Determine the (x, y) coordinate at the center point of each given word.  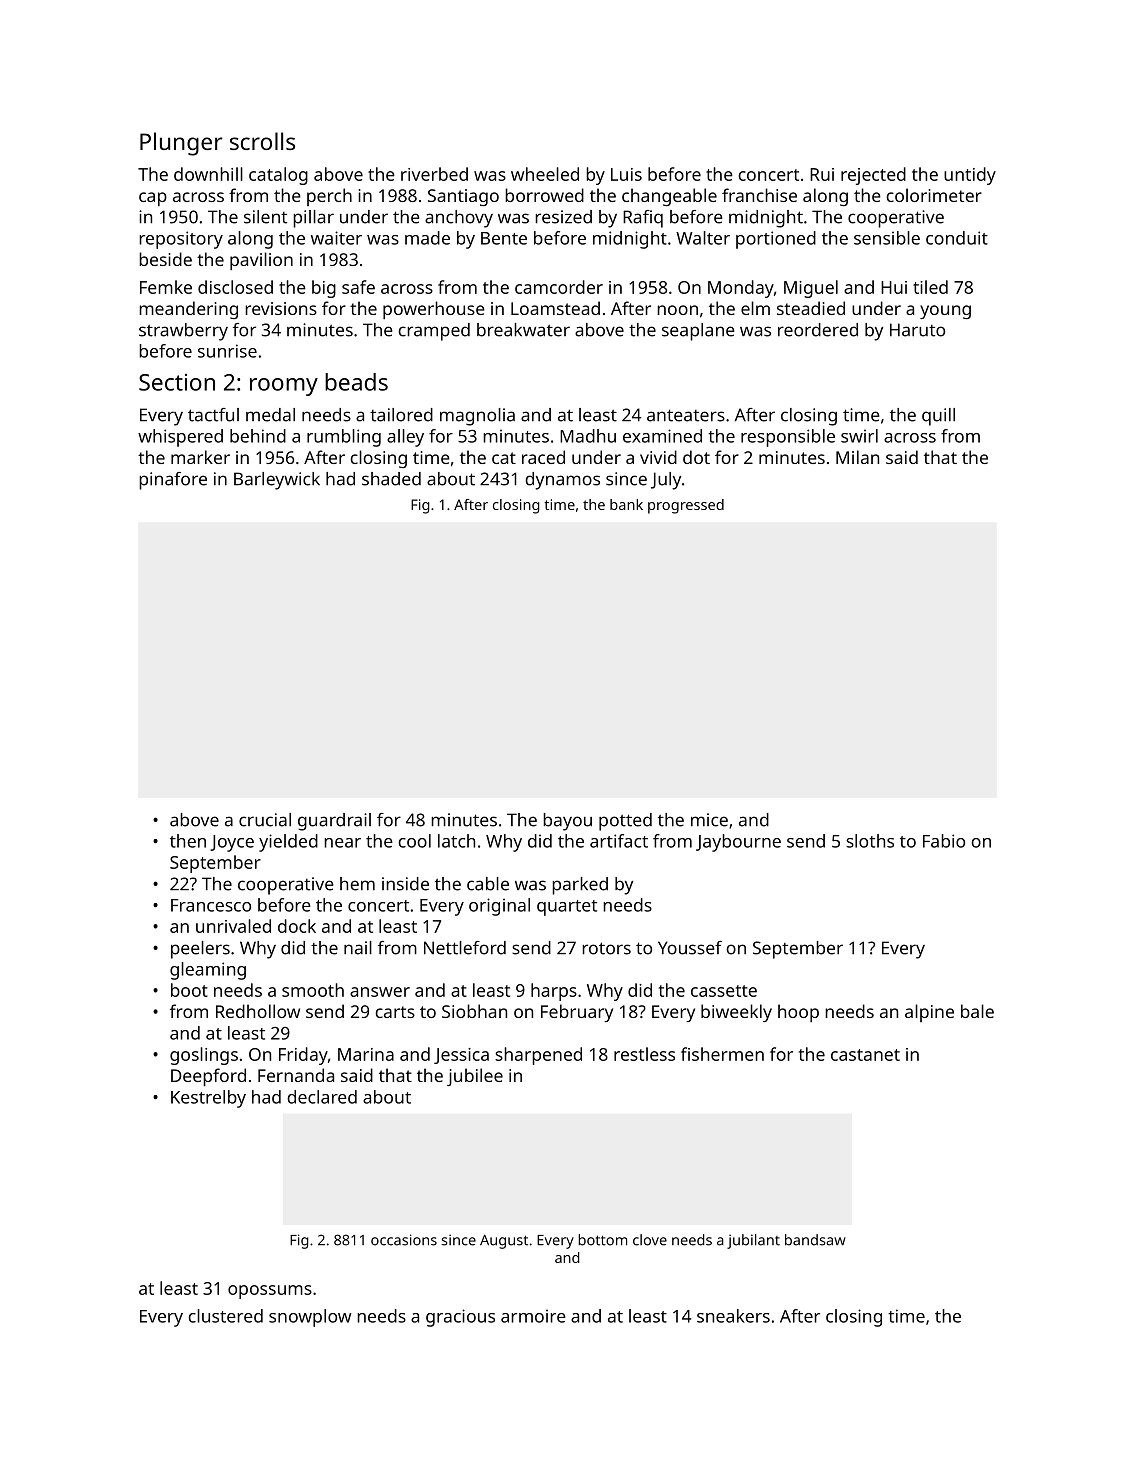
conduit (957, 238)
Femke (166, 287)
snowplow (310, 1318)
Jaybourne (738, 843)
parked (580, 886)
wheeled (545, 174)
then (188, 841)
